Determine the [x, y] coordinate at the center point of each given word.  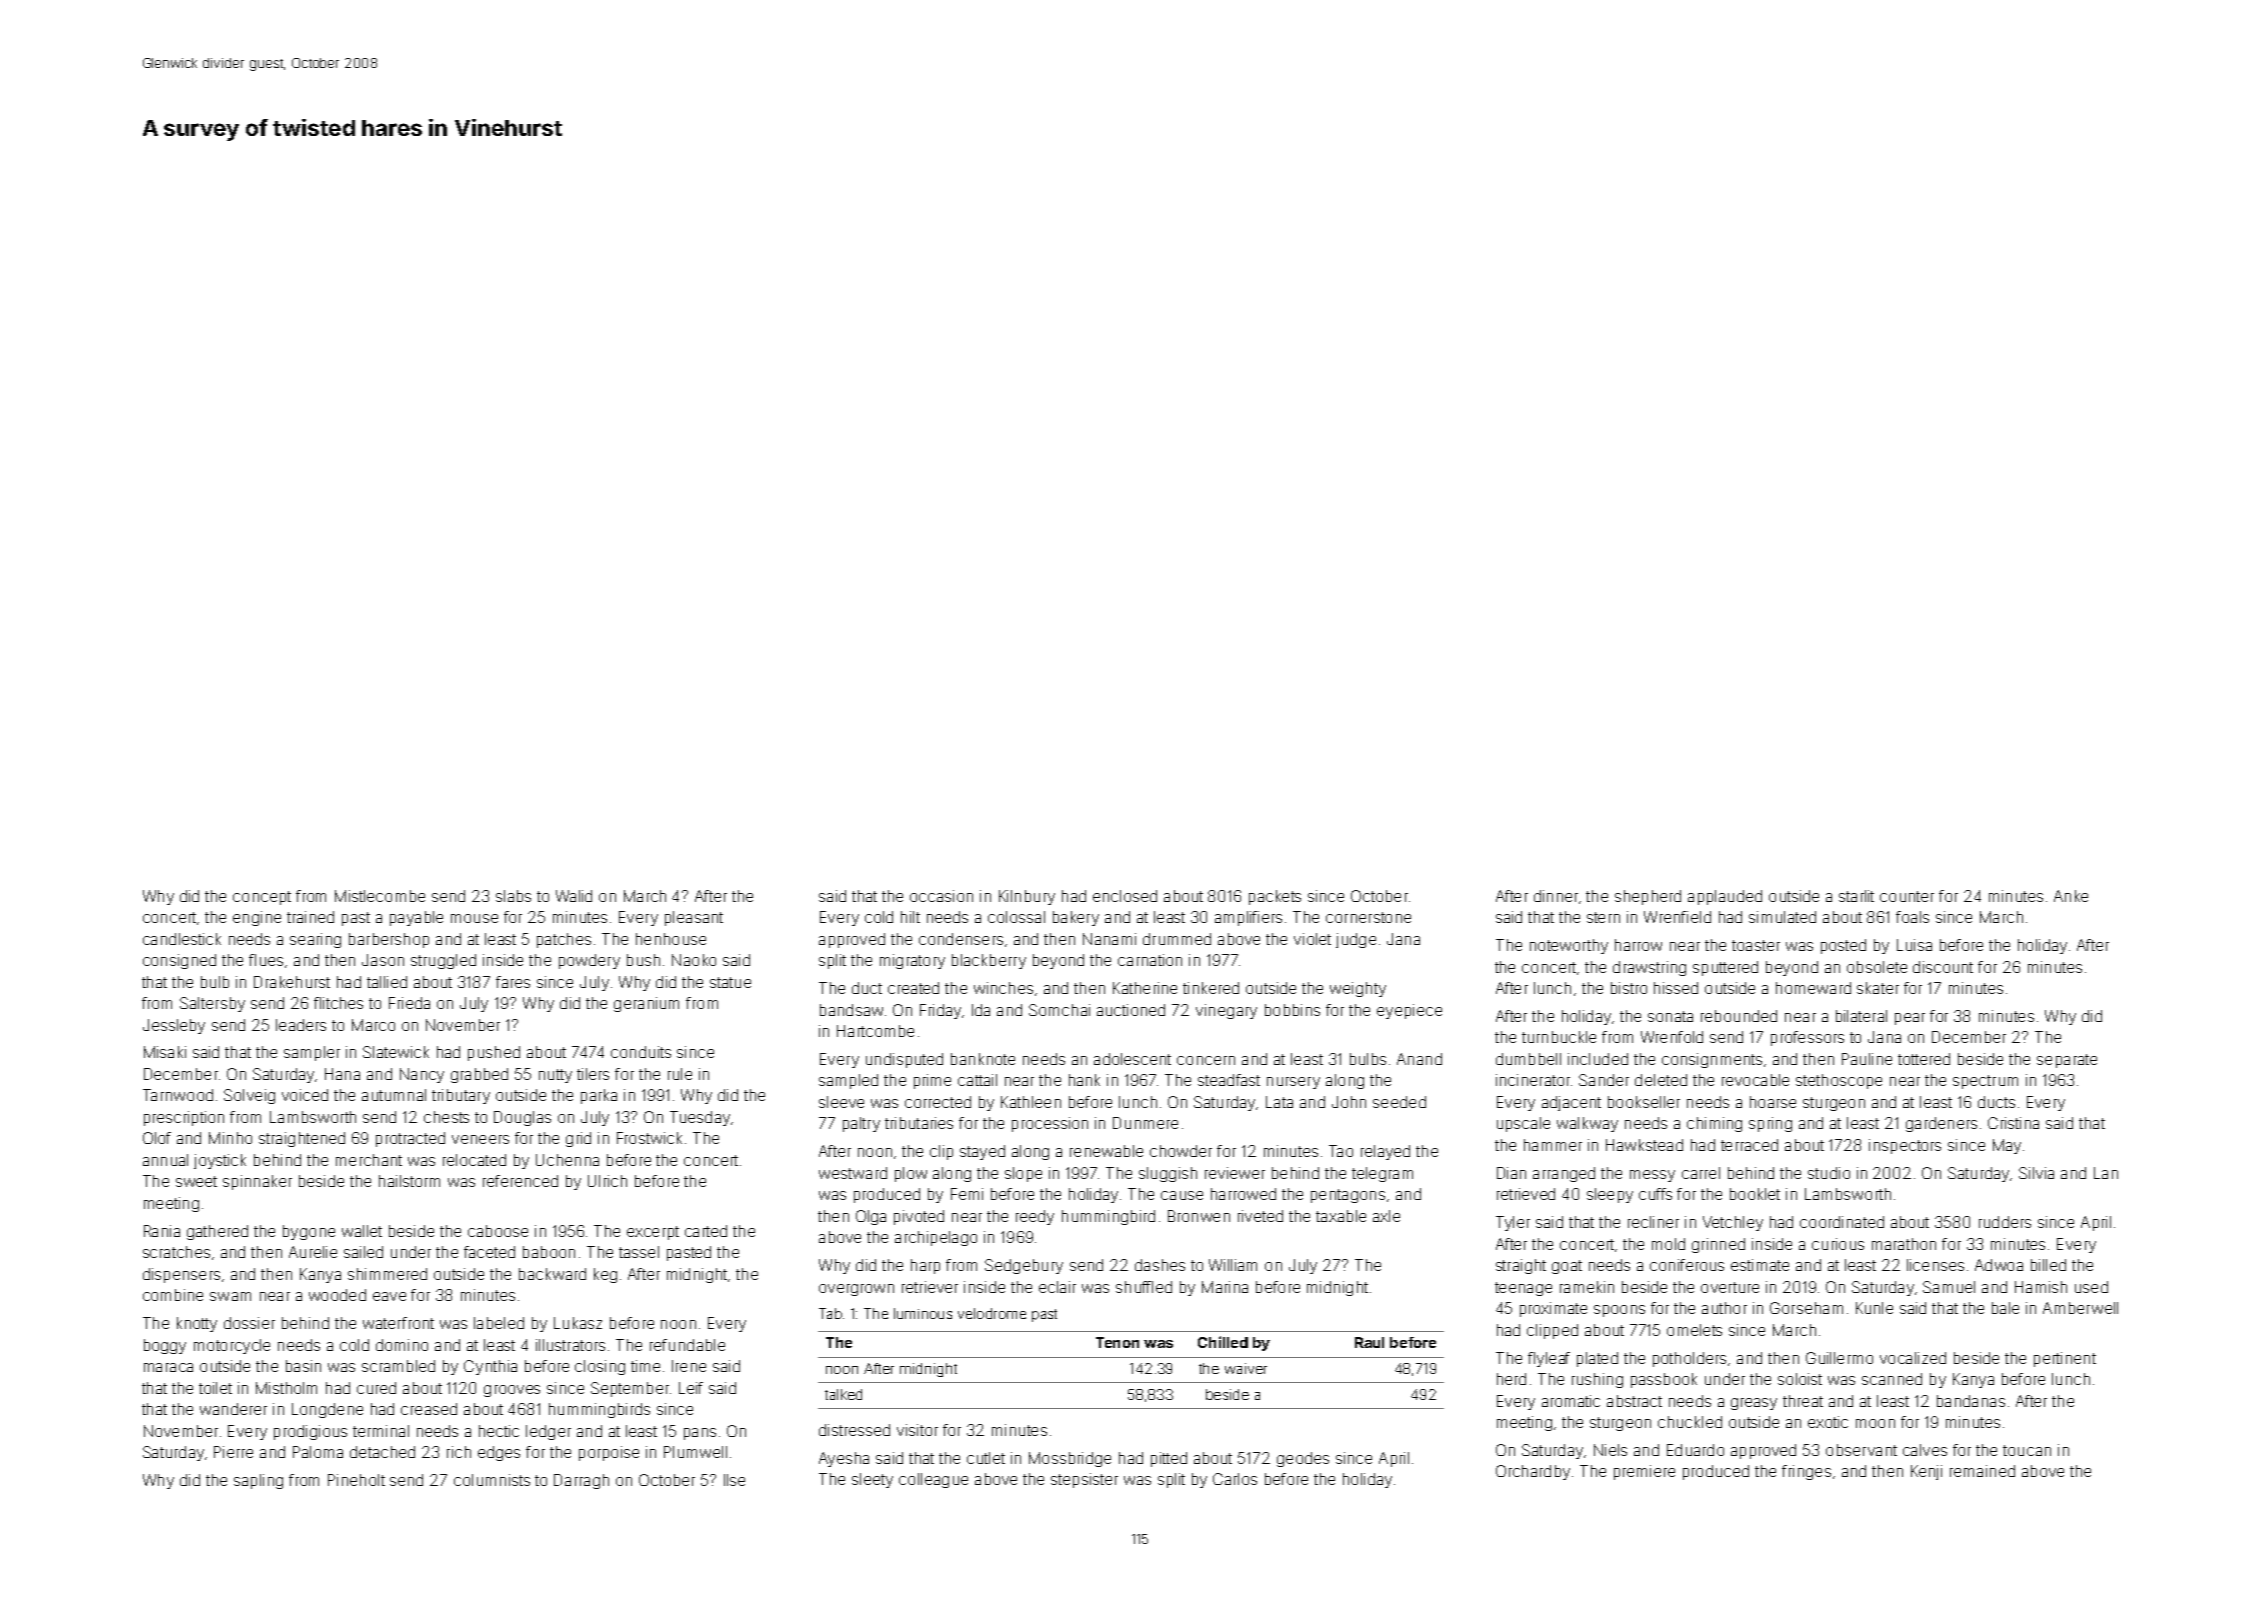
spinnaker [257, 1182]
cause [1182, 1195]
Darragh [581, 1481]
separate [2067, 1061]
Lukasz [578, 1323]
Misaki [165, 1052]
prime [932, 1081]
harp [925, 1266]
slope [1023, 1174]
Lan [2106, 1173]
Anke [2071, 896]
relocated [474, 1160]
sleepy [1610, 1195]
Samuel [1949, 1287]
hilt [910, 917]
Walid [574, 896]
